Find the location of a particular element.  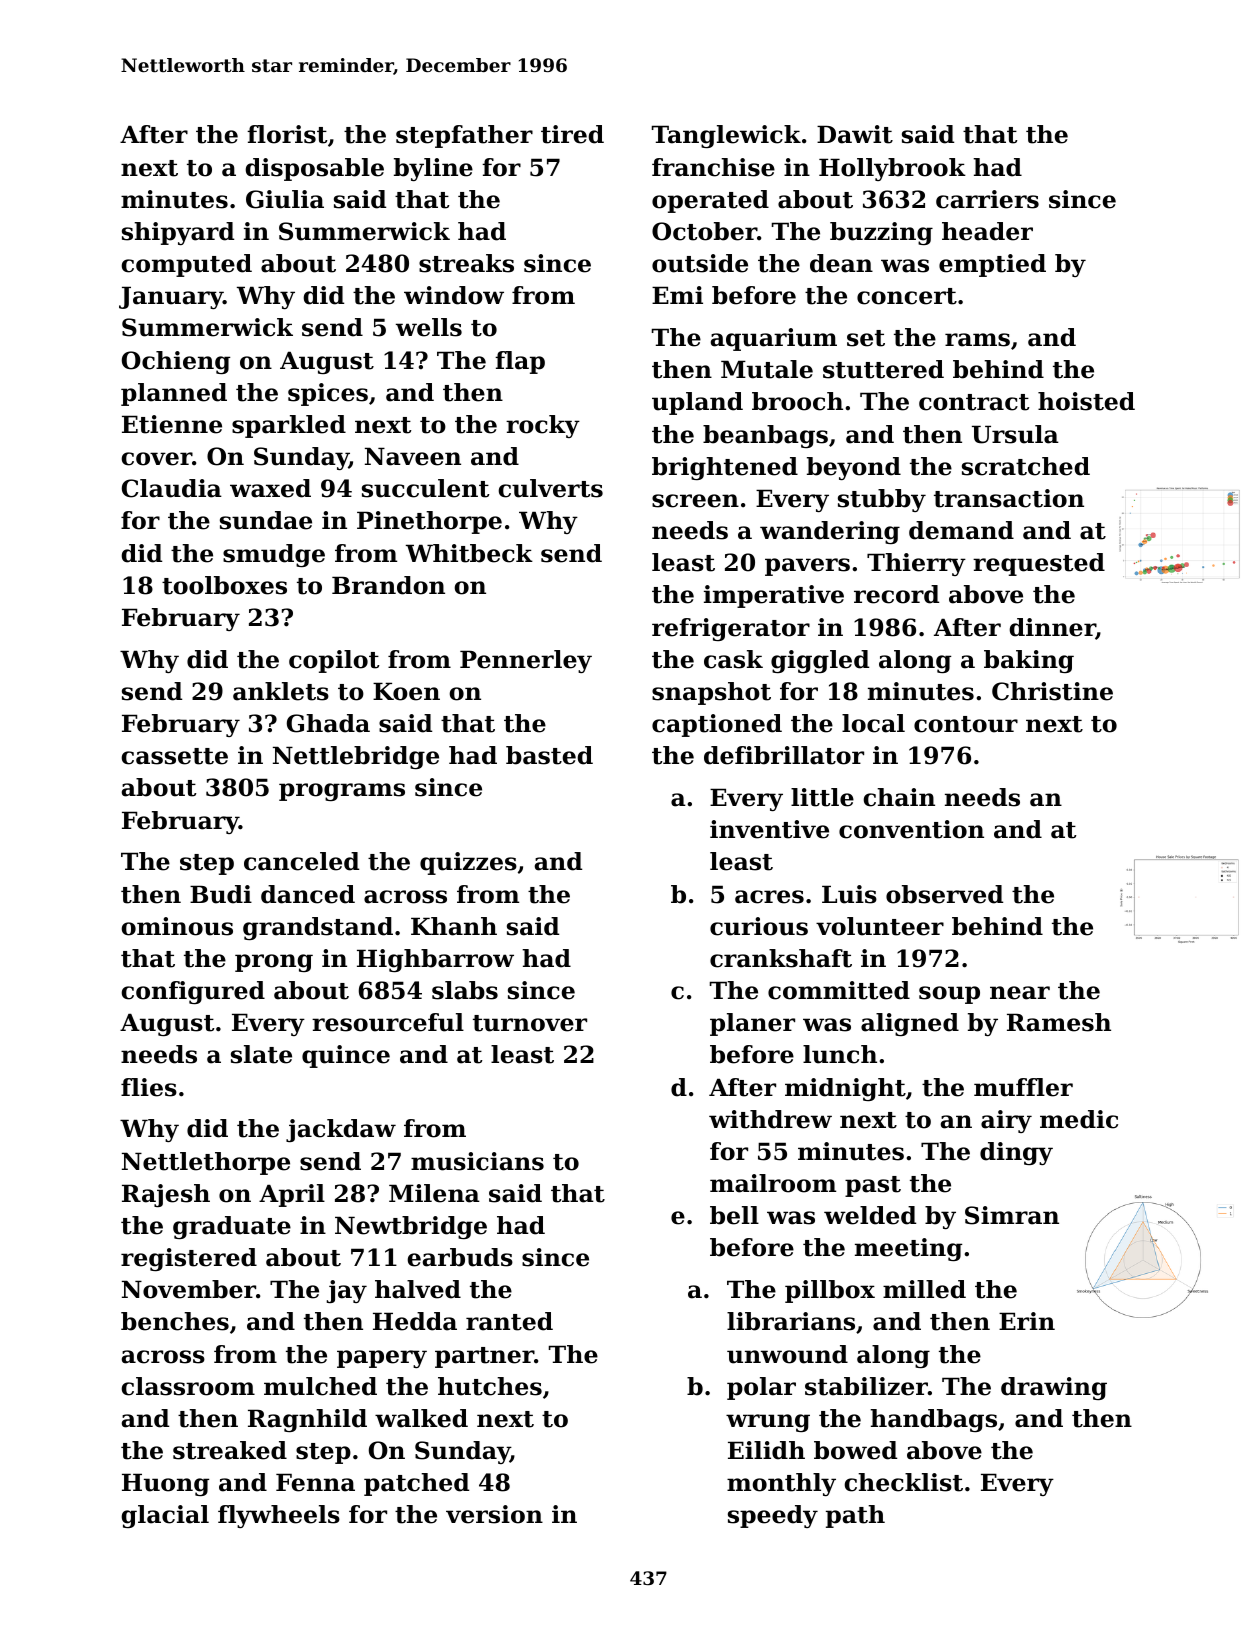

dinner is located at coordinates (1052, 628).
